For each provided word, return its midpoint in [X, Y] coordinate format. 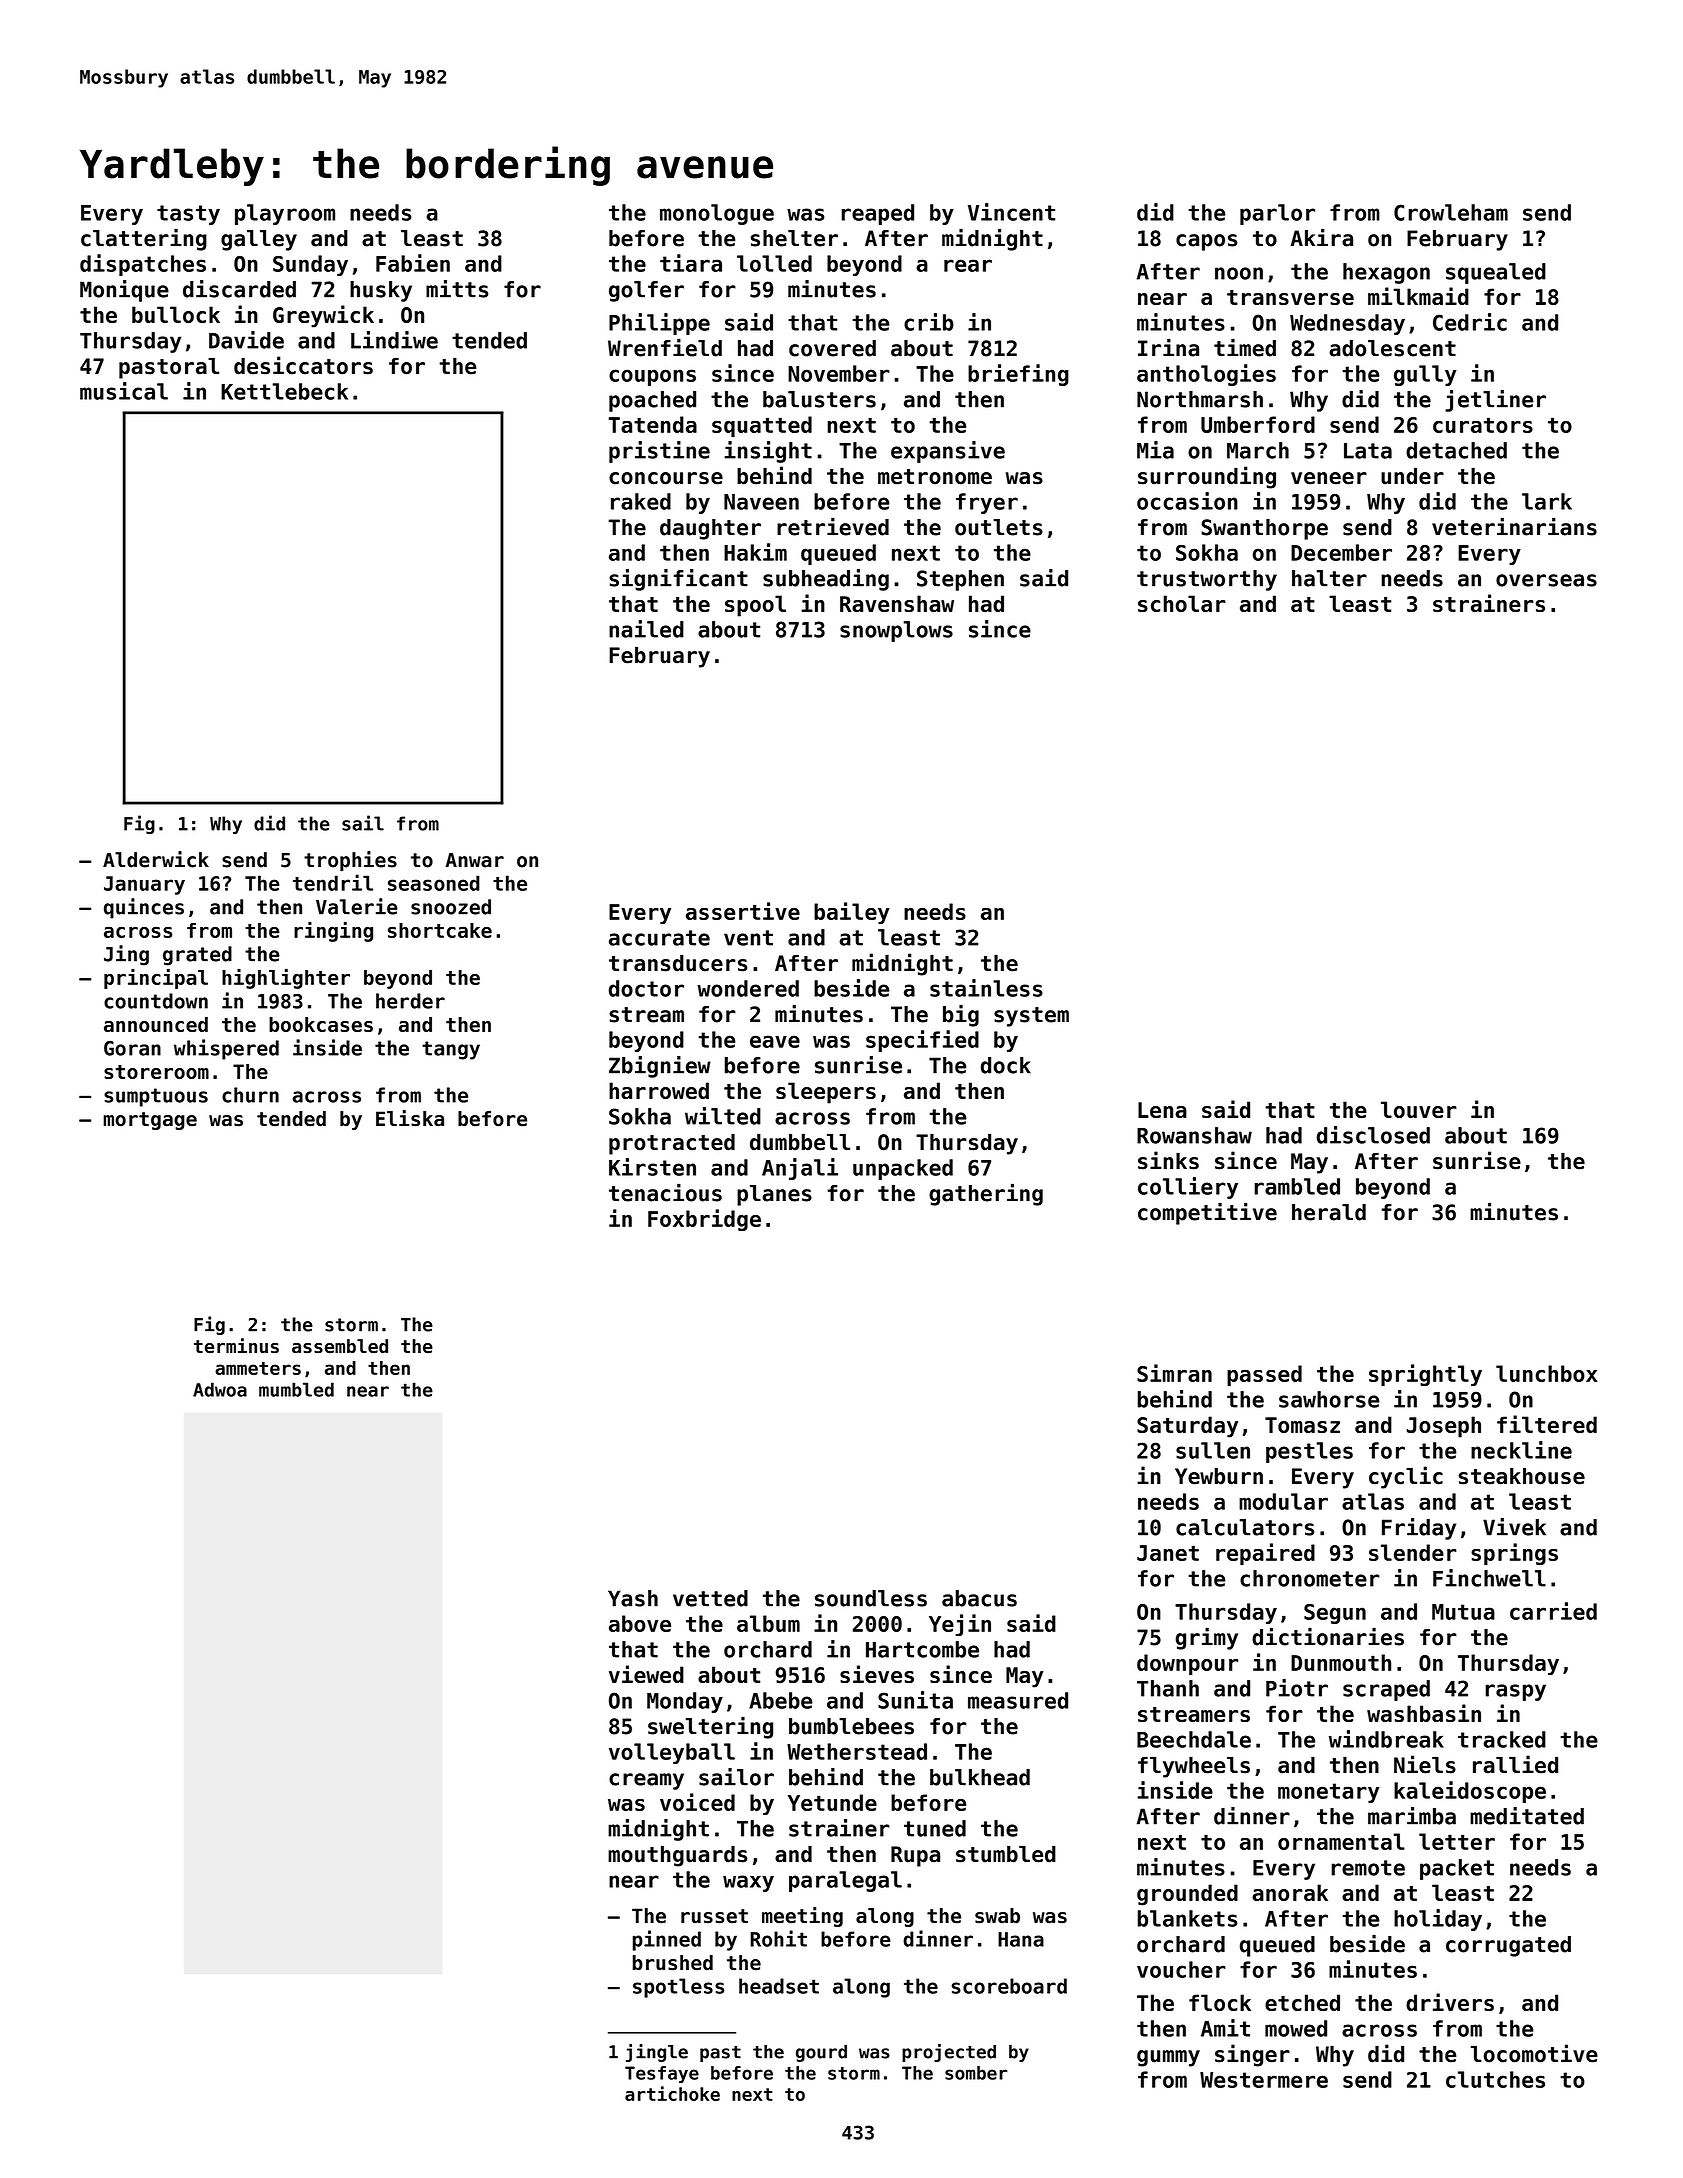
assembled [340, 1346]
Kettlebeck [284, 391]
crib [929, 322]
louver [1419, 1109]
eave [775, 1041]
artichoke [672, 2093]
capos [1206, 242]
